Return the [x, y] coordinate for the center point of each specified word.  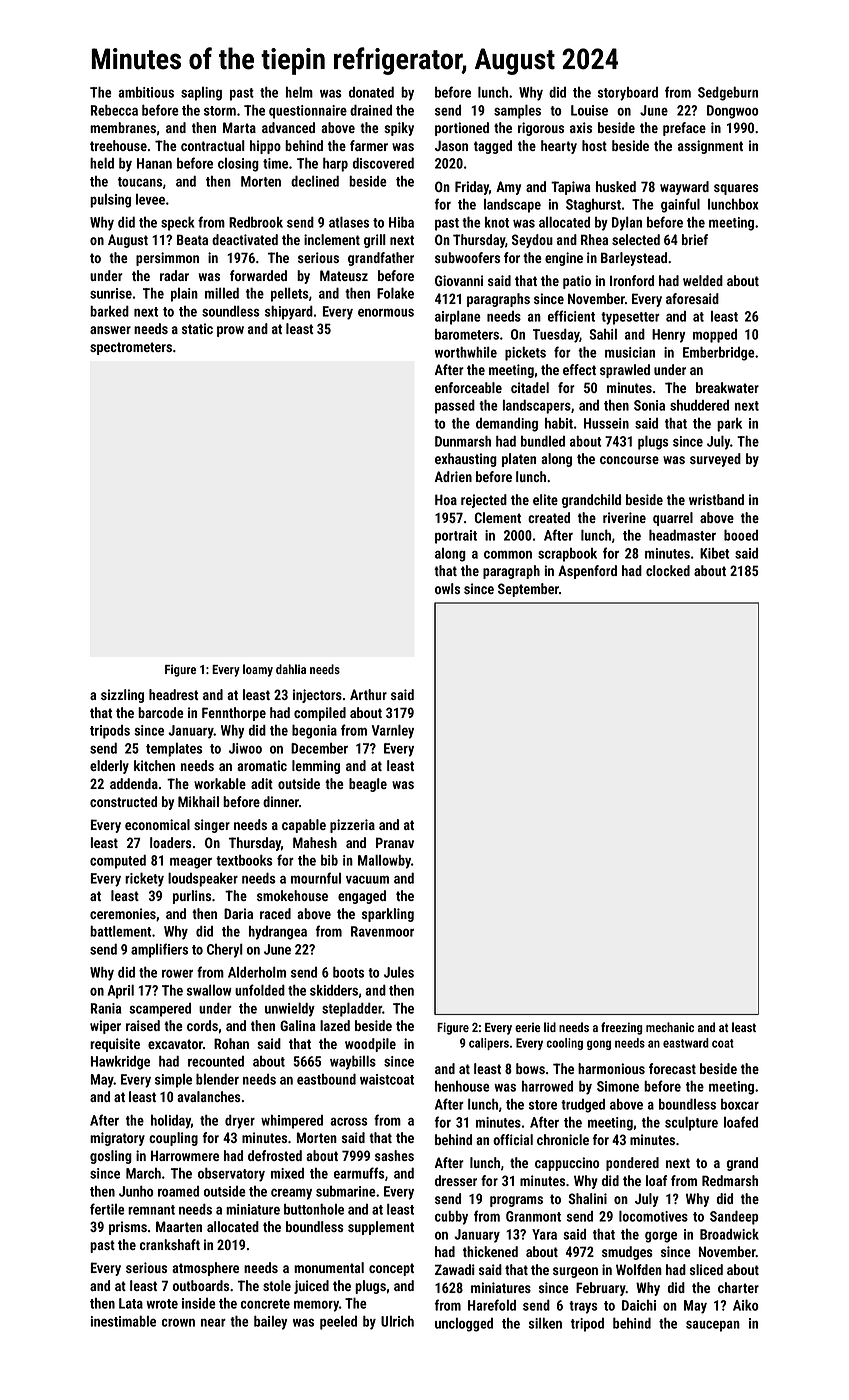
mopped [715, 336]
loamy [258, 670]
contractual [213, 145]
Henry [668, 336]
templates [174, 750]
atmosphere [205, 1269]
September [528, 590]
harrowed [547, 1086]
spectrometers [131, 348]
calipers [489, 1044]
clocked [668, 570]
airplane [458, 318]
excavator [175, 1044]
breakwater [727, 387]
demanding [507, 425]
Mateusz [344, 275]
